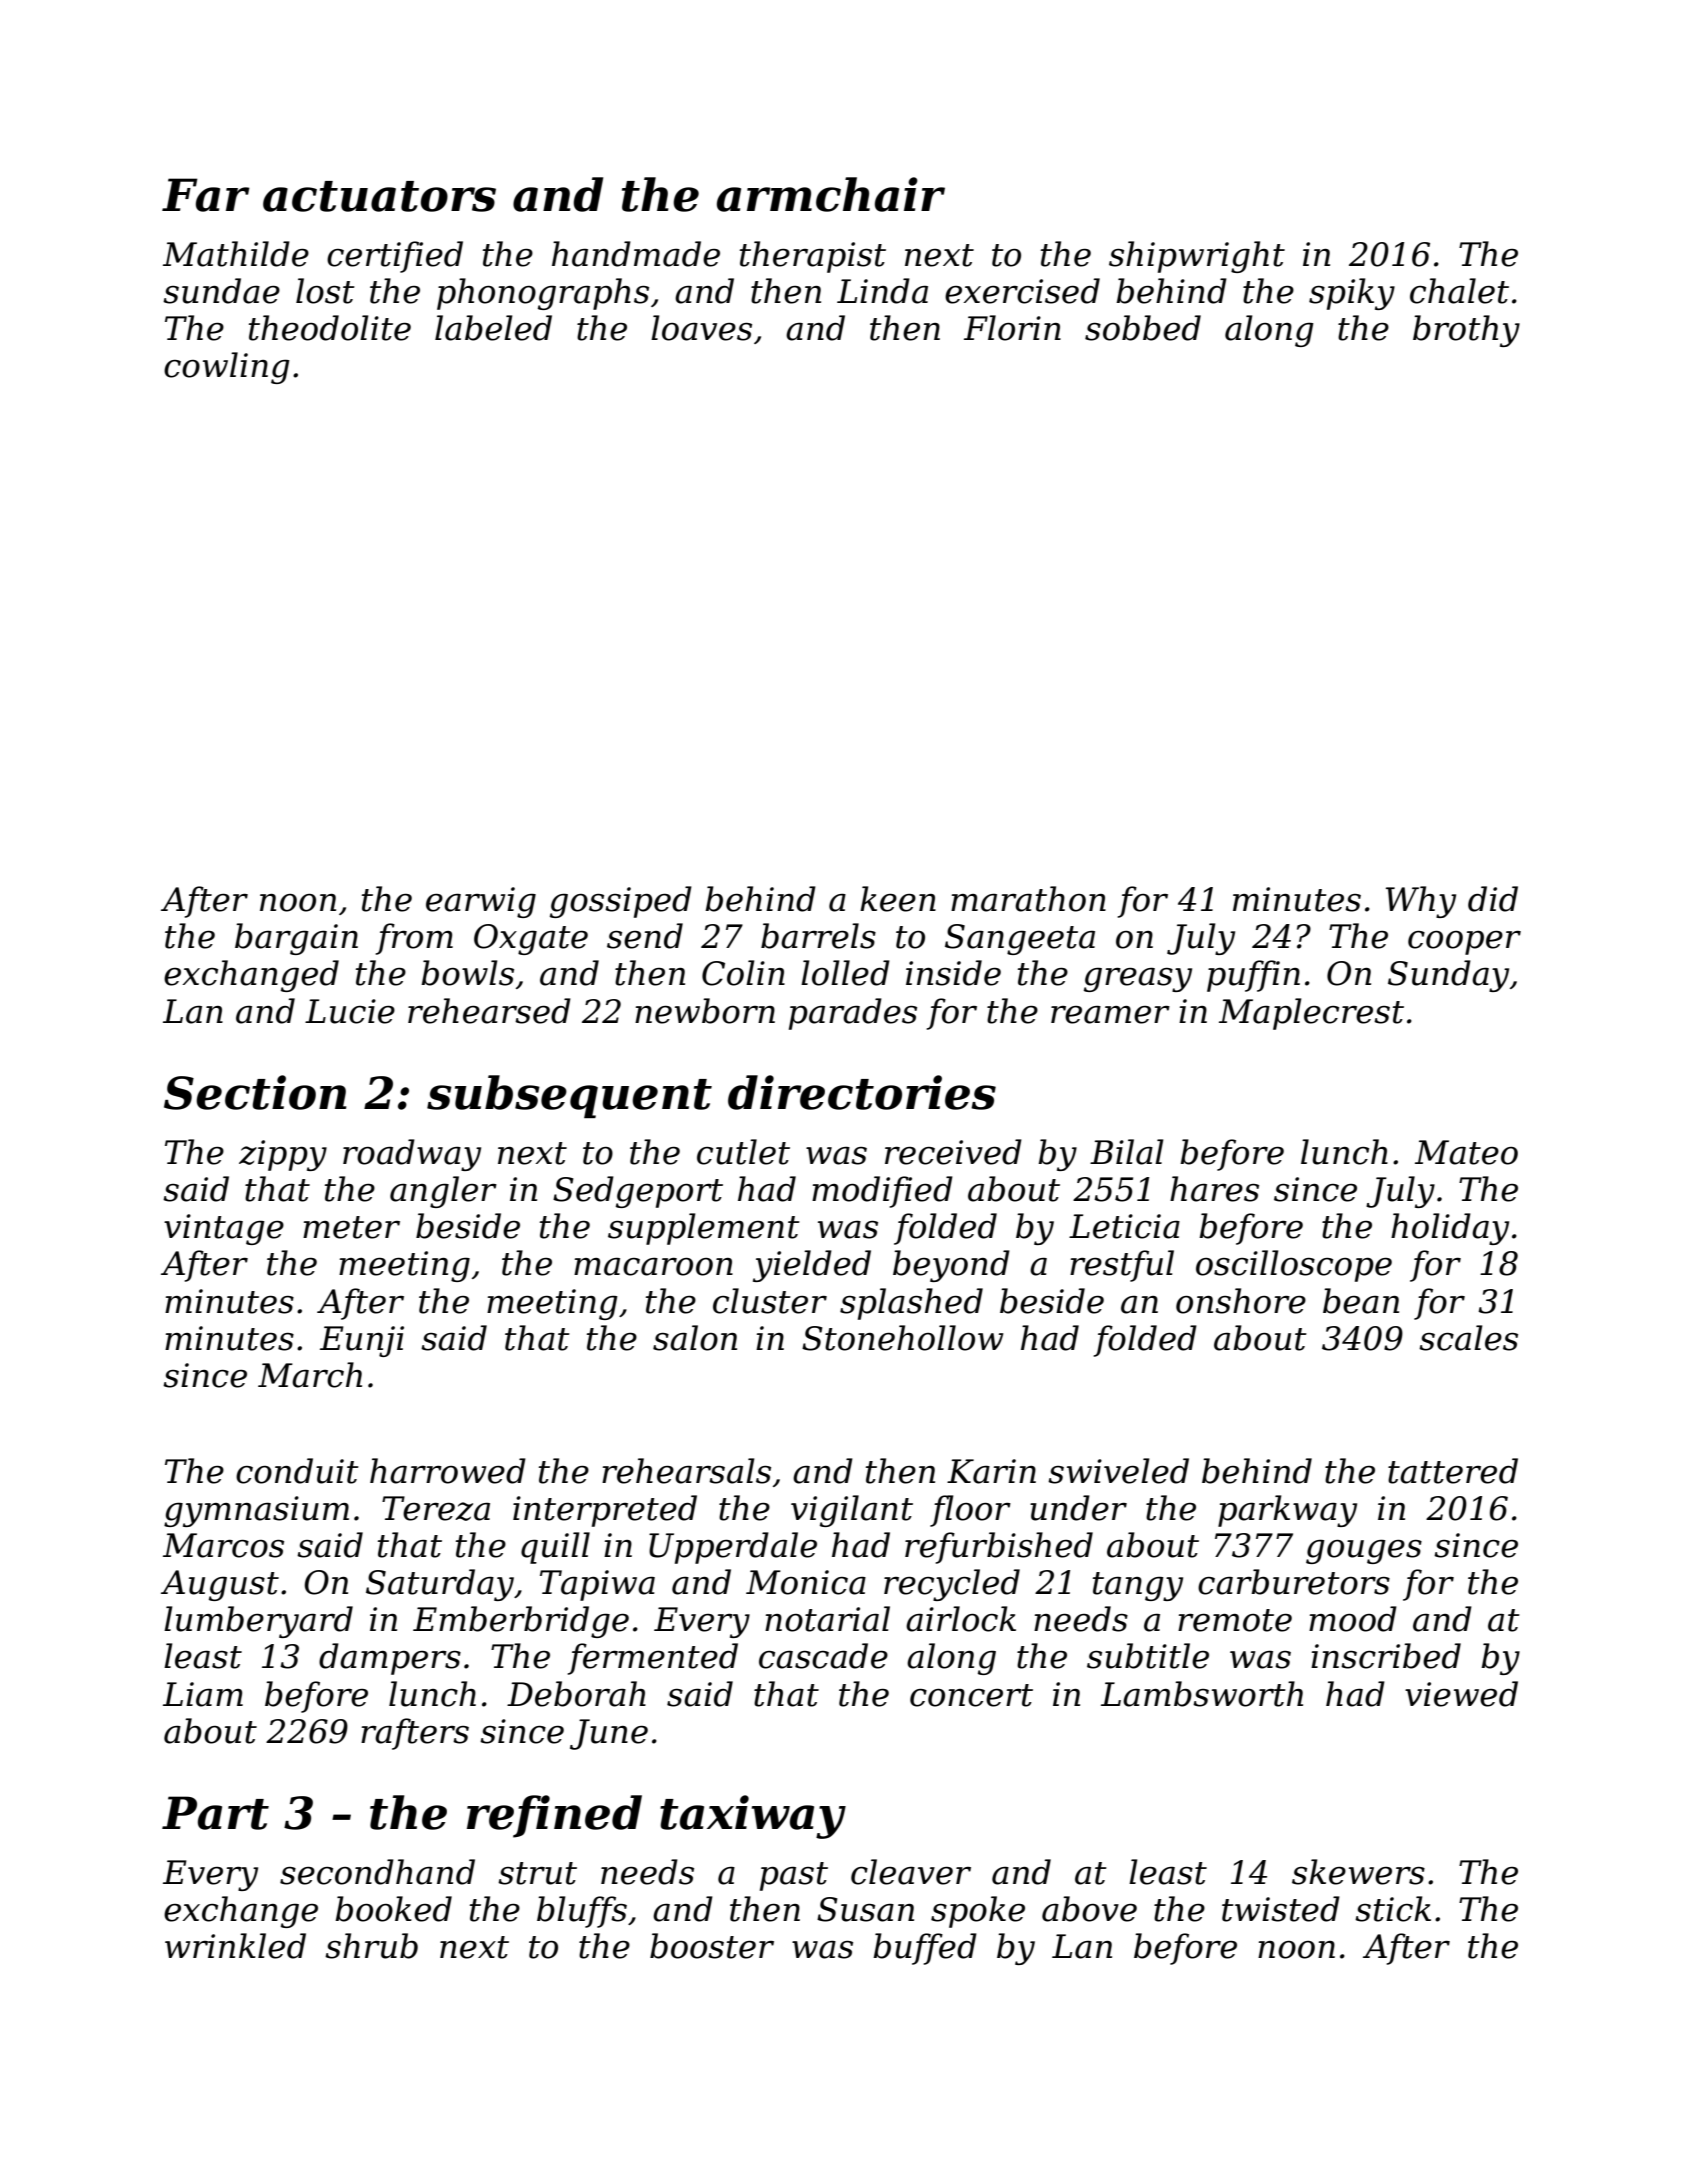 Image resolution: width=1683 pixels, height=2178 pixels. What do you see at coordinates (1028, 899) in the image?
I see `marathon` at bounding box center [1028, 899].
